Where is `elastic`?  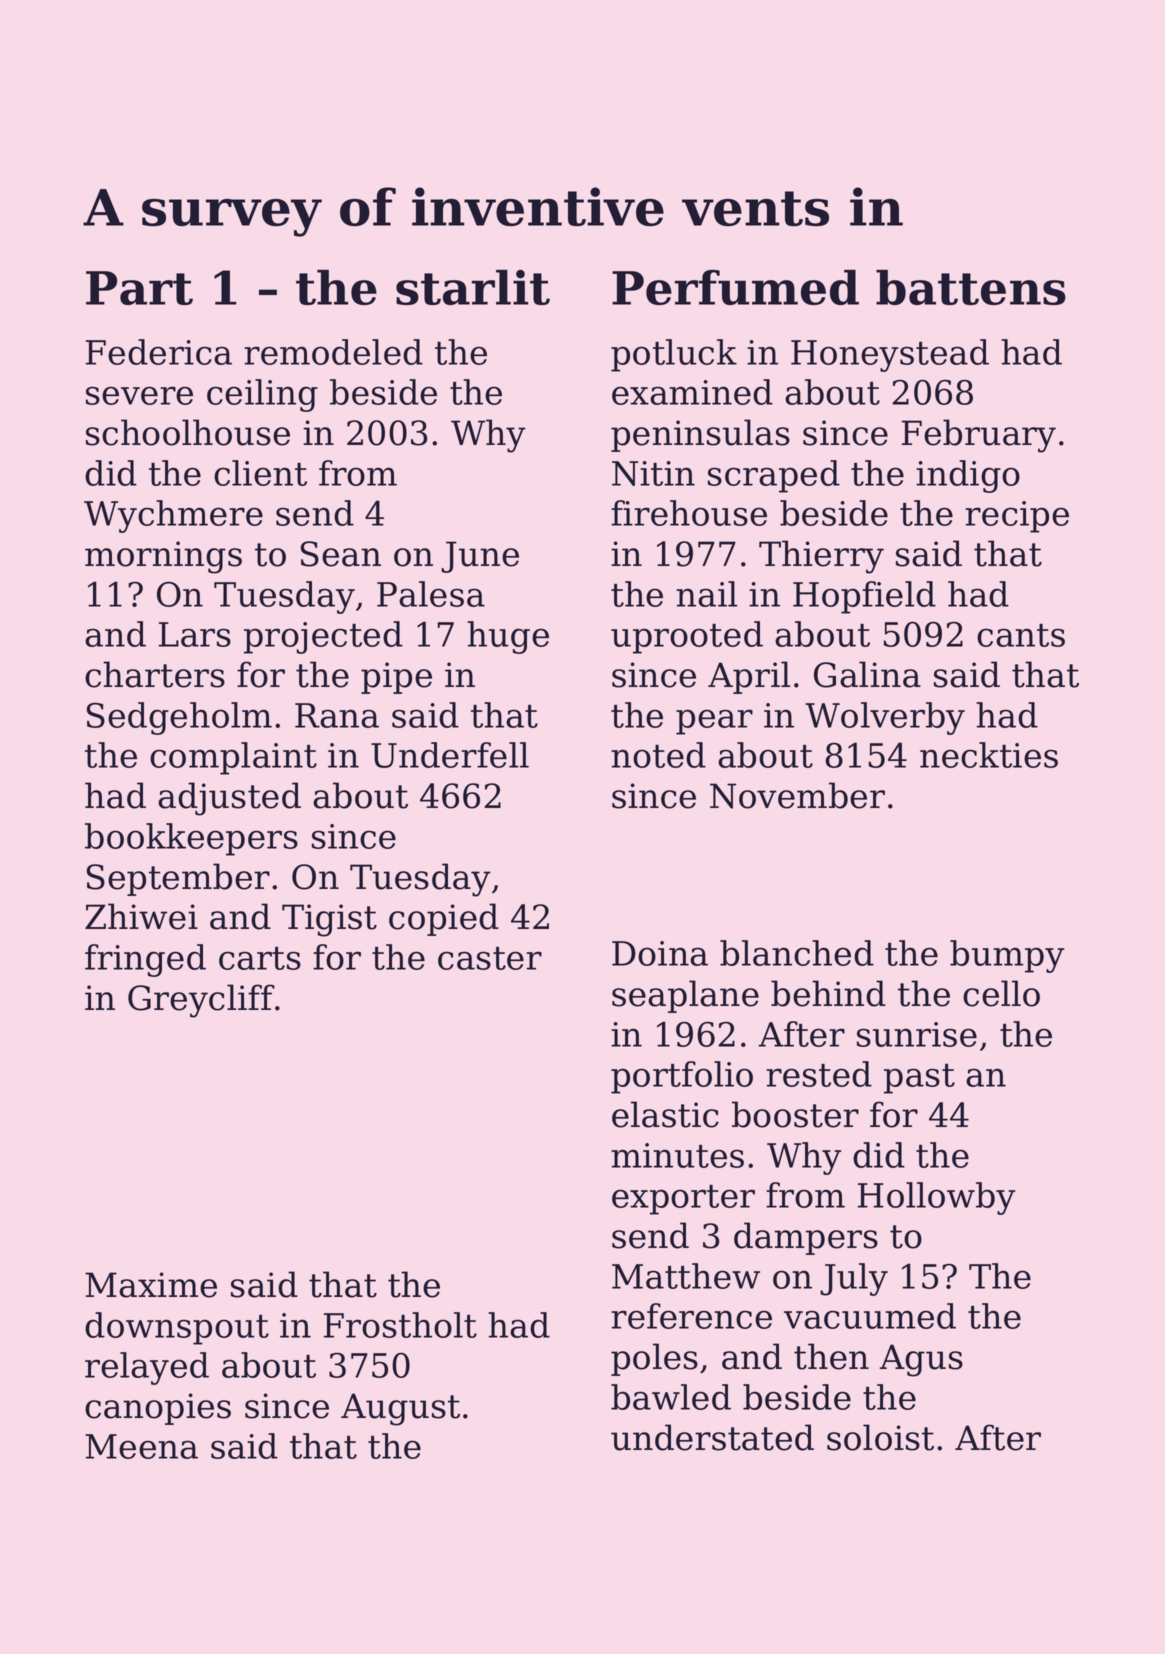 elastic is located at coordinates (665, 1114).
